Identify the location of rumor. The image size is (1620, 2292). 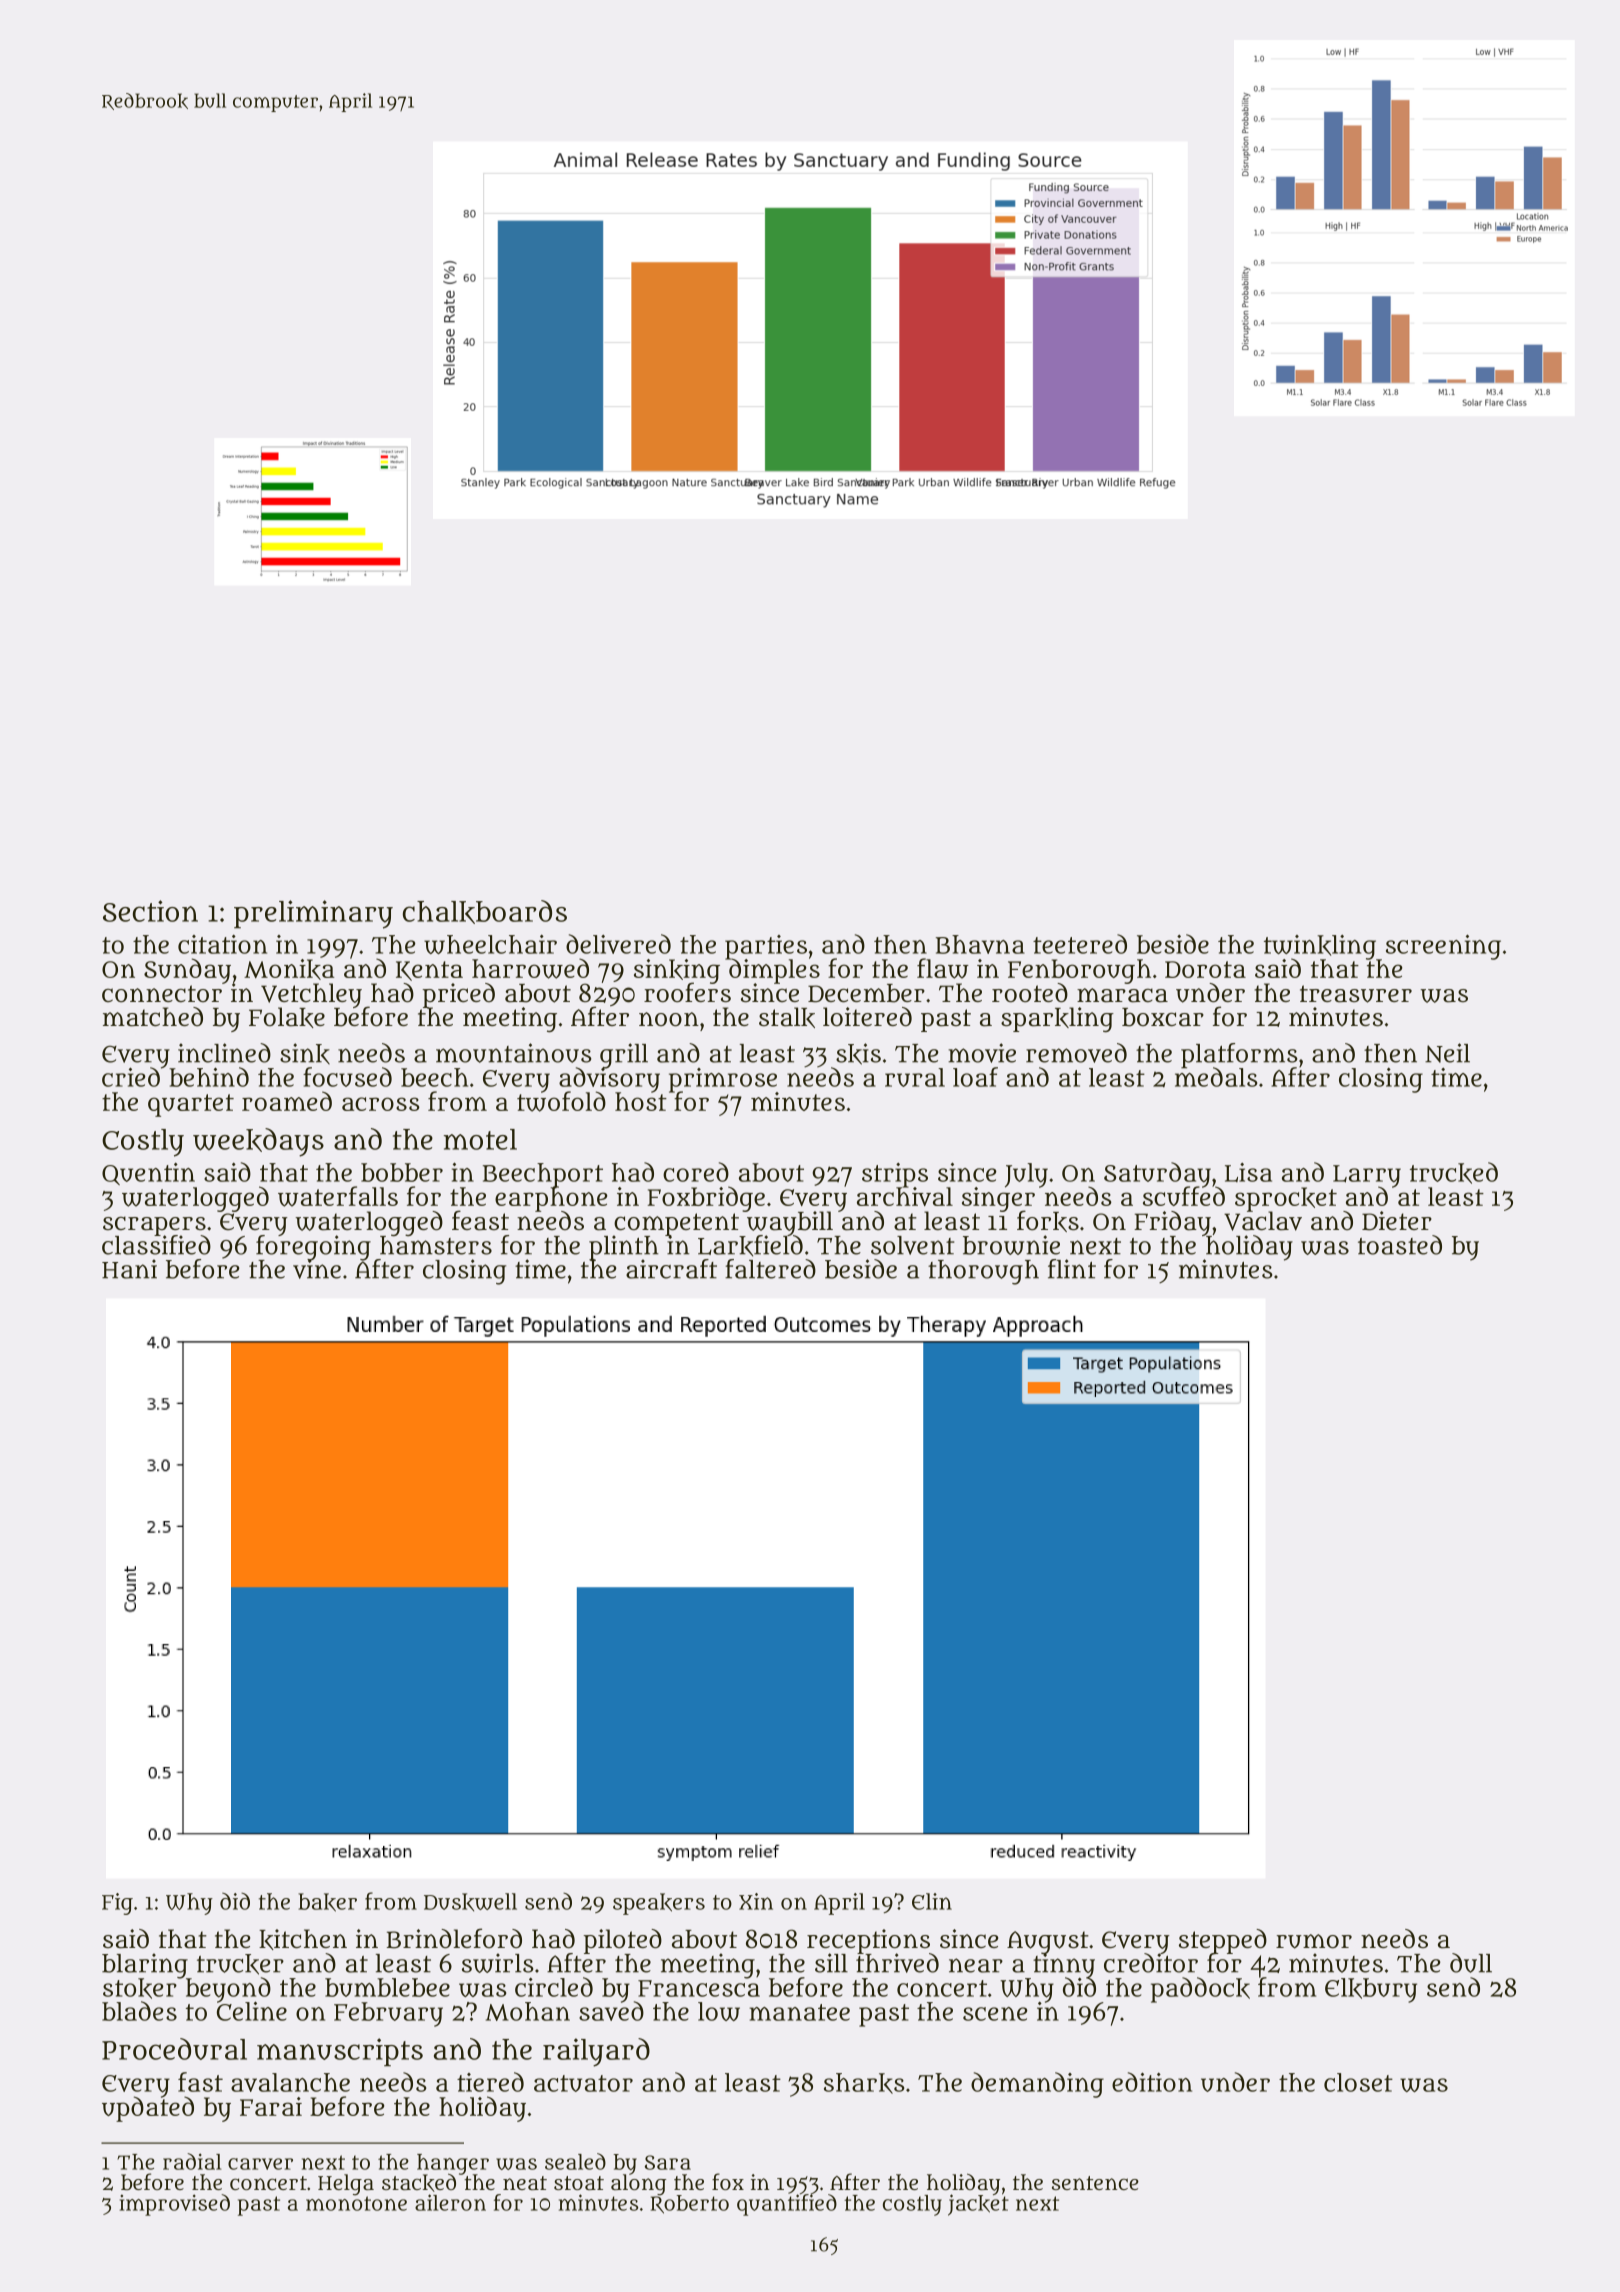
(1314, 1941).
